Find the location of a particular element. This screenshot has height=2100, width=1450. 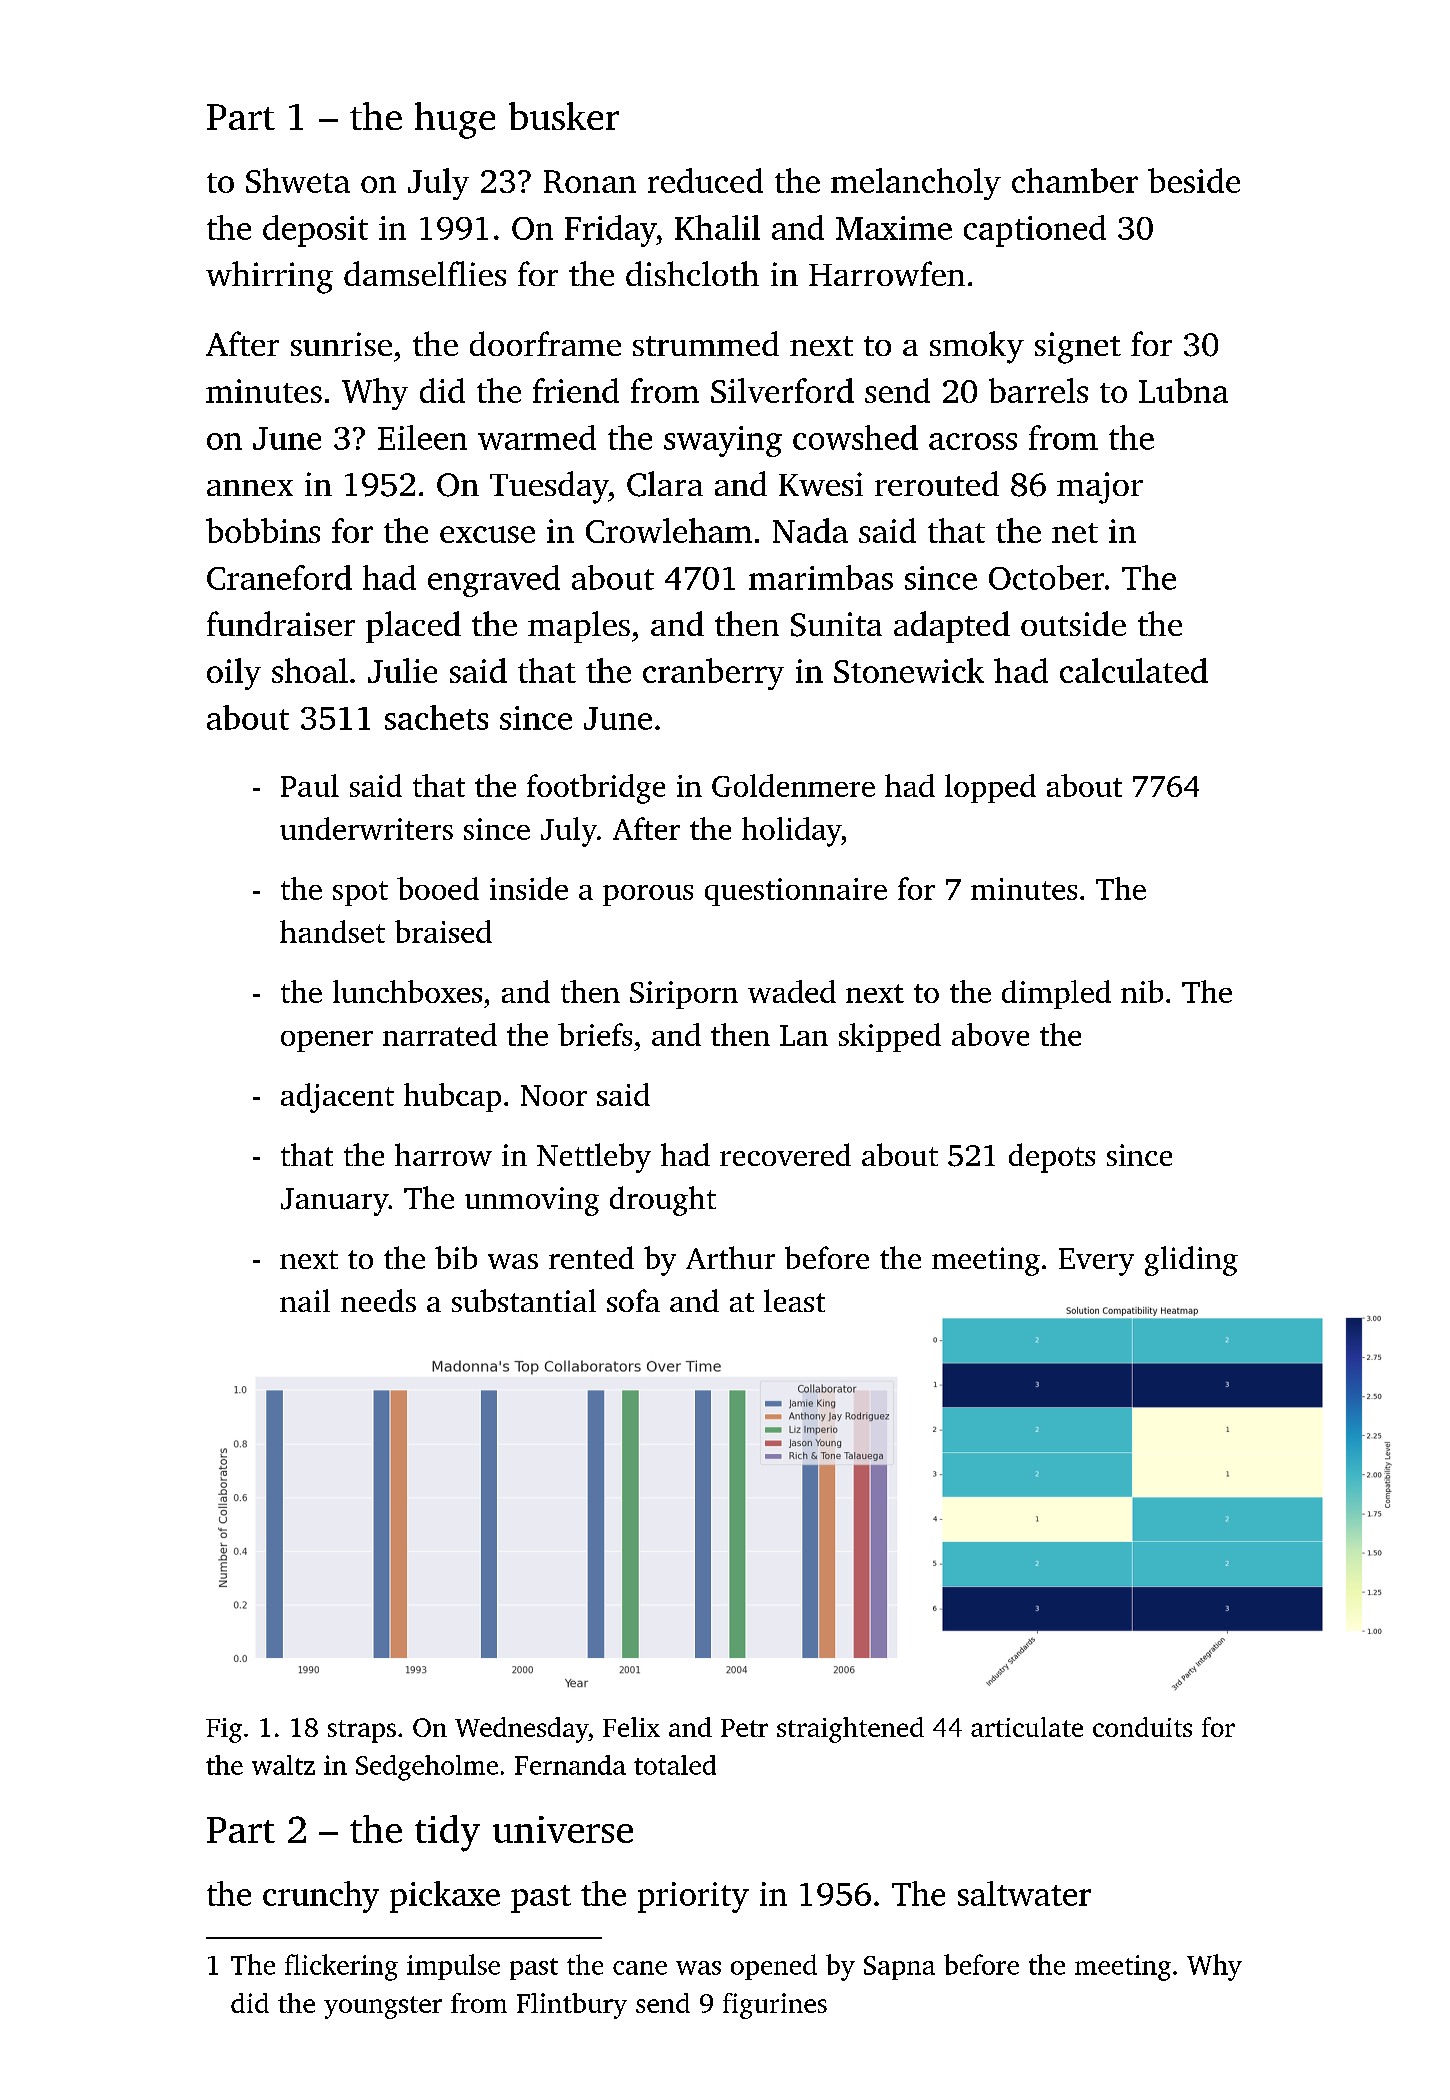

huge is located at coordinates (455, 120).
